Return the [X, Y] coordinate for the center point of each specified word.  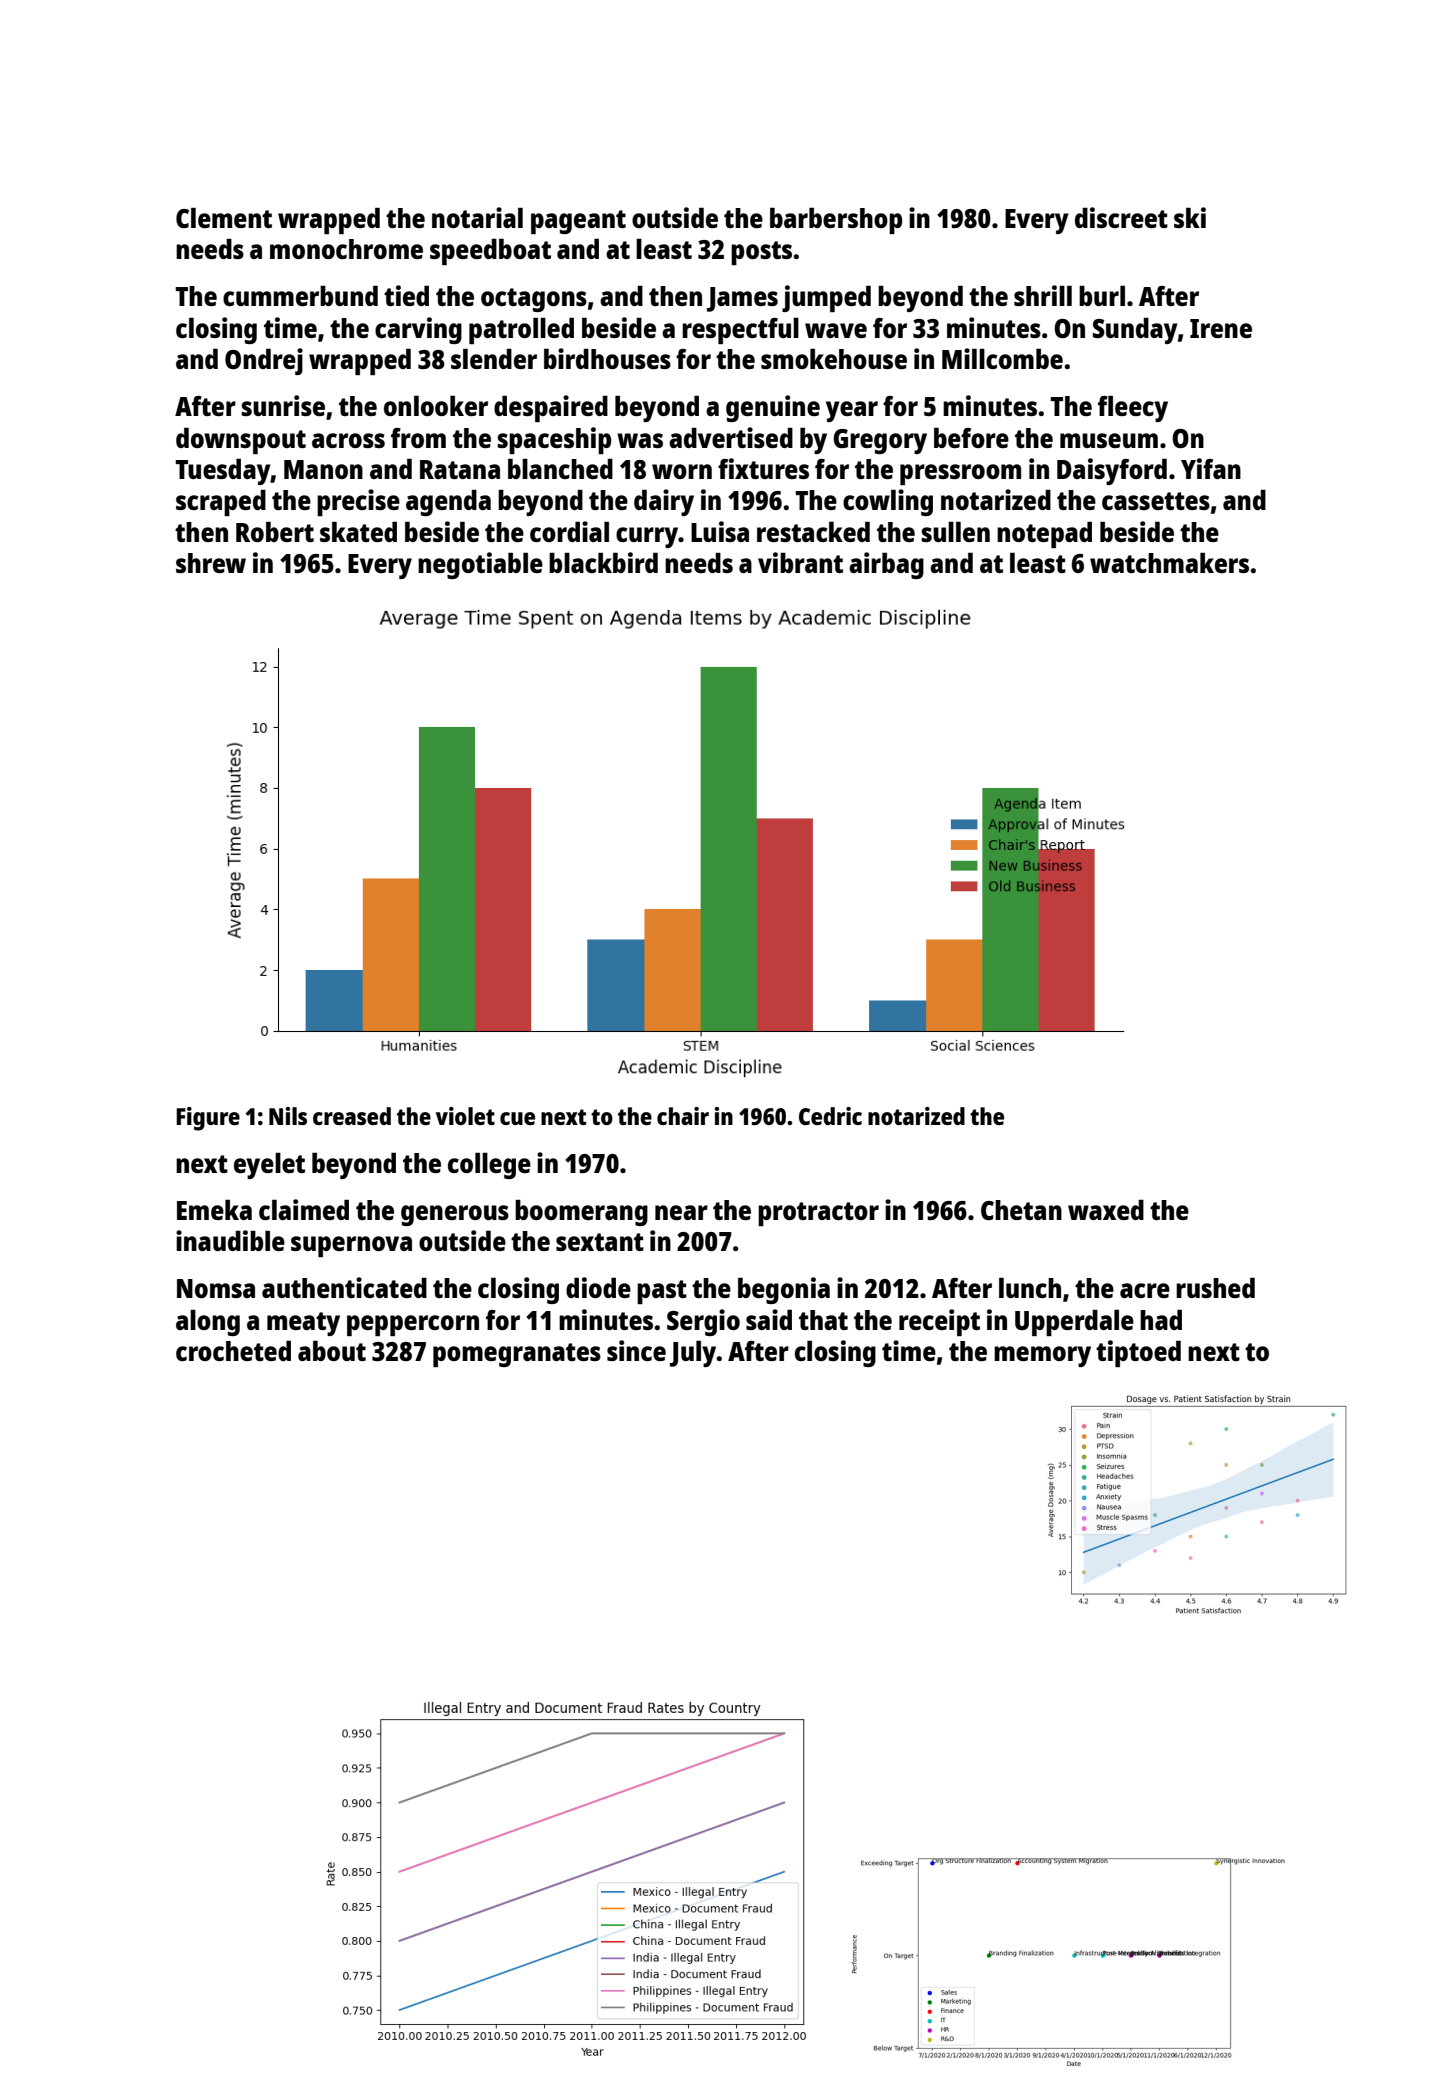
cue [517, 1118]
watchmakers [1169, 563]
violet [465, 1116]
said [769, 1319]
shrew [211, 563]
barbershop [836, 221]
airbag [886, 565]
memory [1042, 1356]
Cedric [830, 1116]
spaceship [554, 440]
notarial [477, 217]
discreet [1121, 217]
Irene [1221, 328]
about [332, 1351]
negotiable [480, 565]
